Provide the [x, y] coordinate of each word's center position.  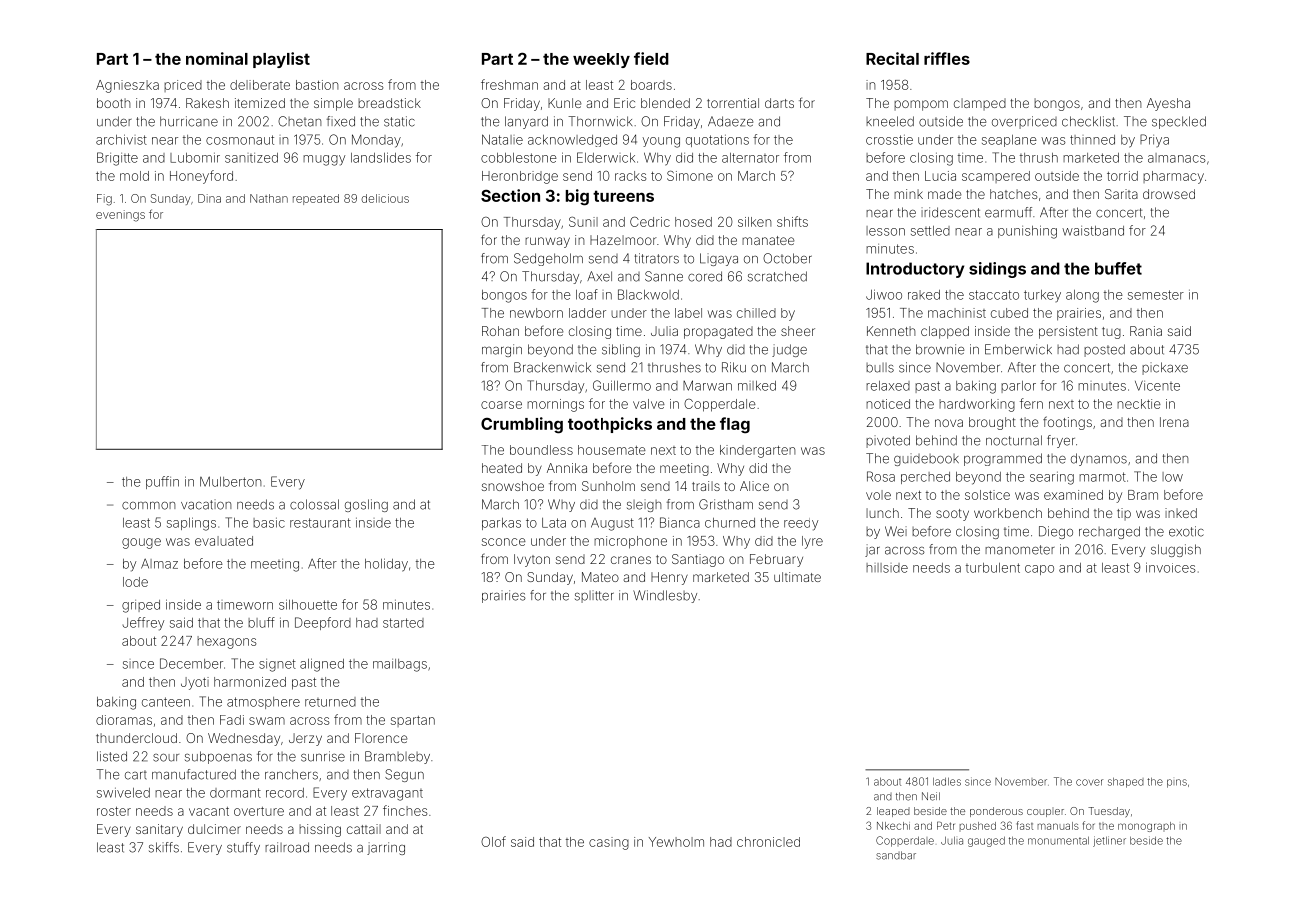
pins [1177, 783]
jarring [386, 848]
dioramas [124, 720]
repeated [316, 199]
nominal [217, 58]
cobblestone [519, 158]
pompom [921, 105]
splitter [594, 596]
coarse [501, 405]
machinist [957, 313]
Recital [892, 58]
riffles [947, 58]
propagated [718, 332]
